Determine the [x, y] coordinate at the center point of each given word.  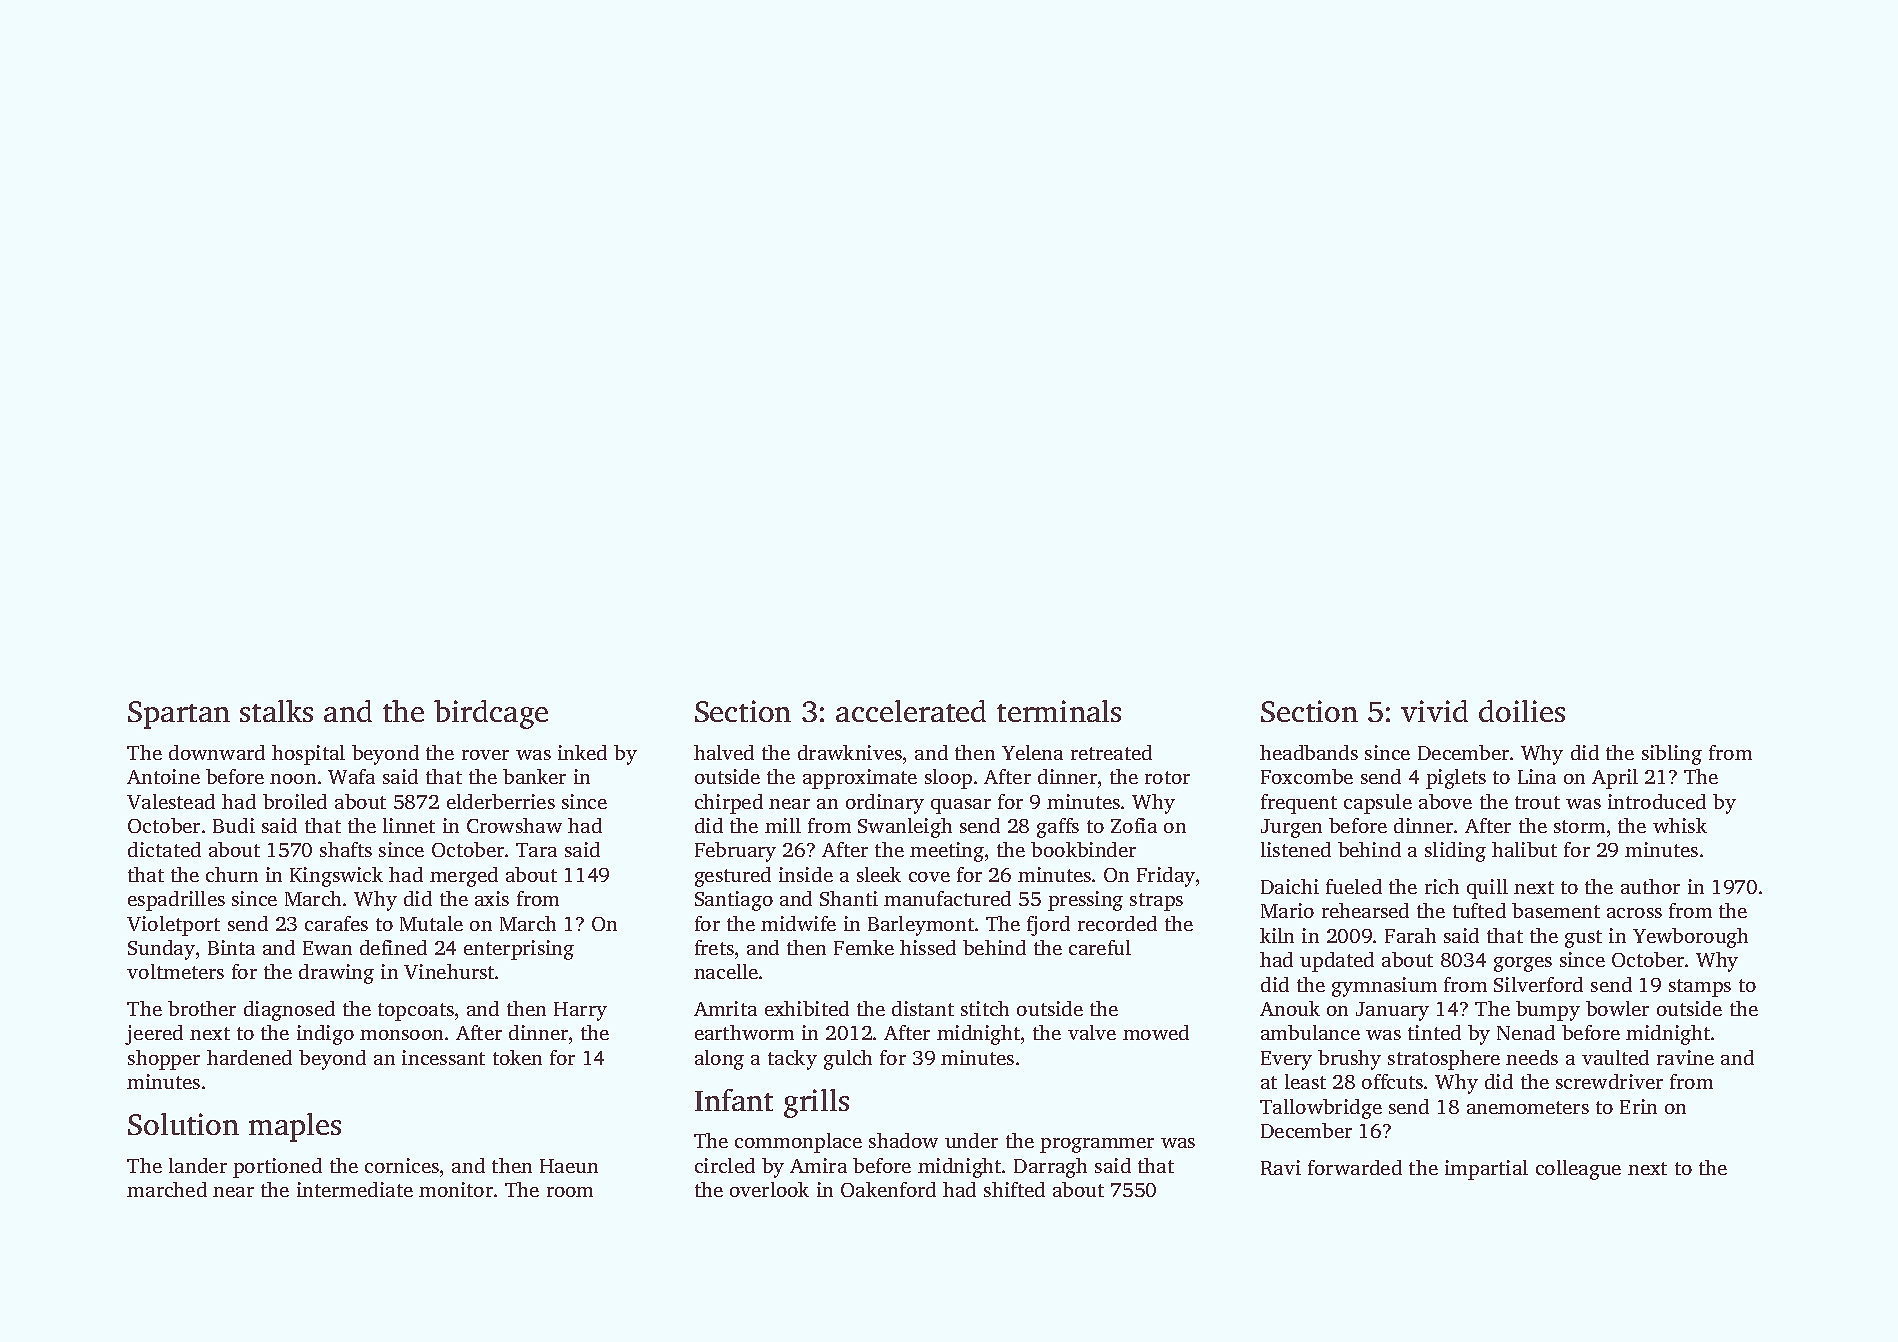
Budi [234, 825]
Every [1286, 1060]
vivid [1434, 711]
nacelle [726, 971]
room [570, 1192]
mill [783, 825]
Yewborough [1690, 938]
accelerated [911, 711]
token [517, 1057]
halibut [1524, 849]
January [1392, 1011]
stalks [276, 711]
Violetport [173, 926]
